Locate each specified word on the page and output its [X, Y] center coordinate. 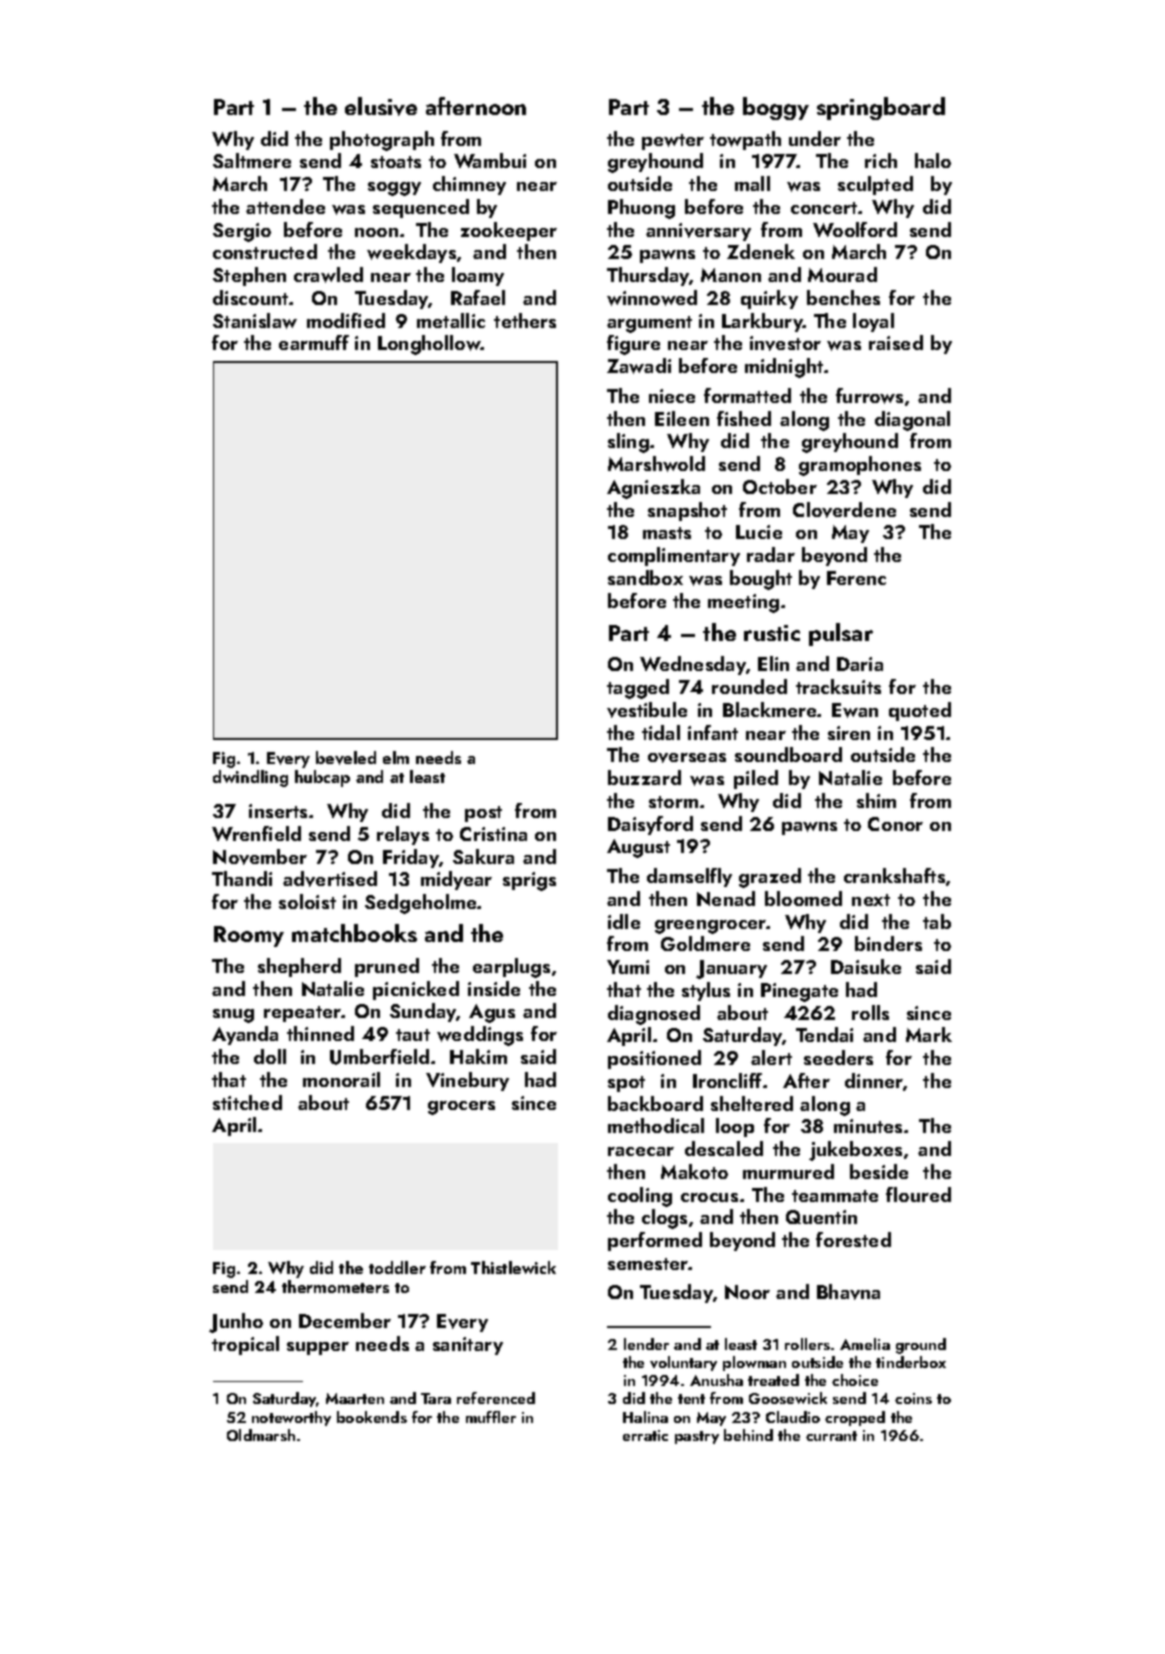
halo [933, 160]
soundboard [788, 754]
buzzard [644, 777]
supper [318, 1348]
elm [396, 757]
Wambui [490, 160]
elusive [381, 106]
